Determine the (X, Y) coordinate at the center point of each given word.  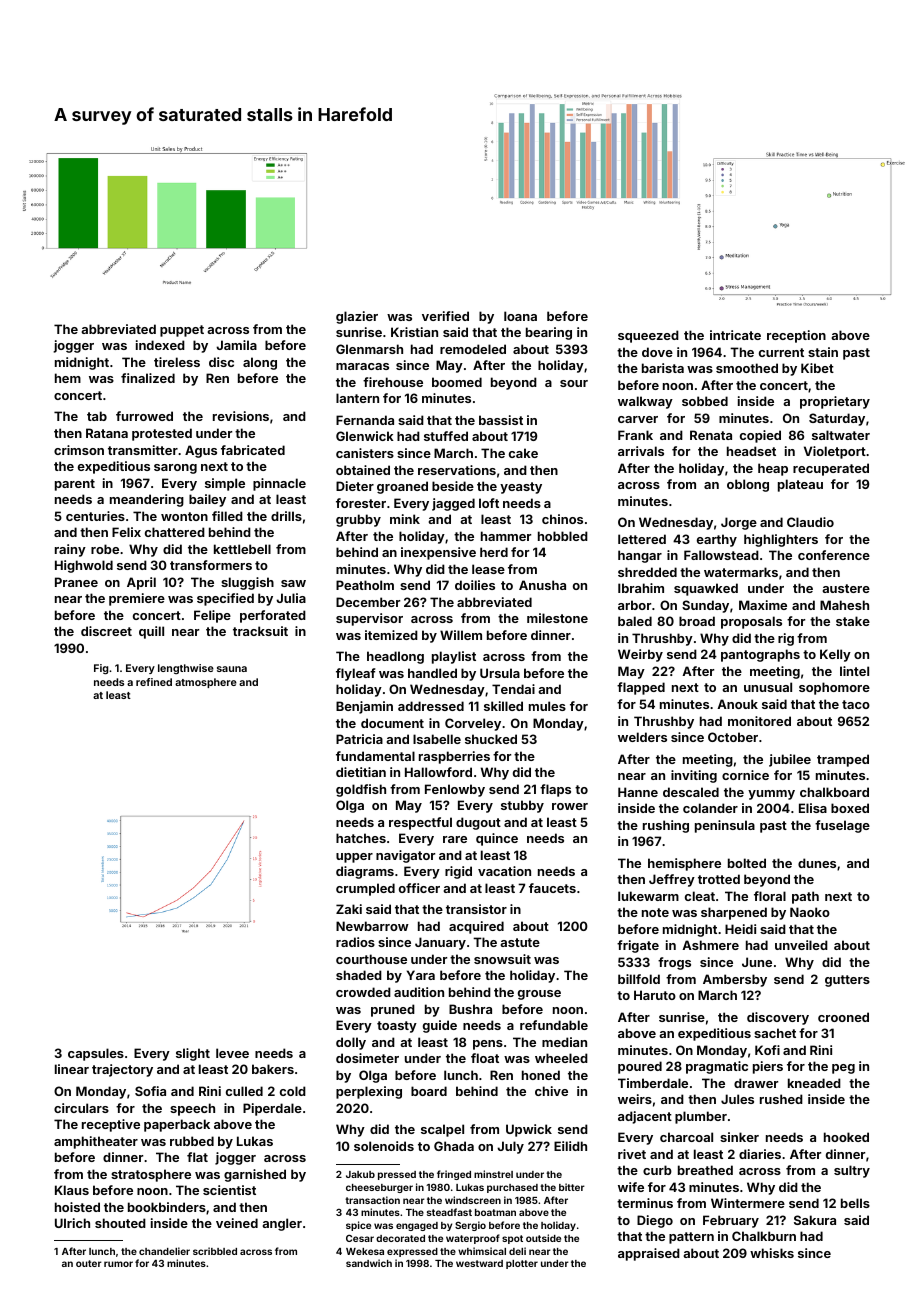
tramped (843, 760)
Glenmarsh (369, 349)
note (655, 912)
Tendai (513, 689)
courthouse (371, 959)
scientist (229, 1190)
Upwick (529, 1130)
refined (154, 682)
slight (193, 1054)
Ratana (107, 433)
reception (796, 336)
